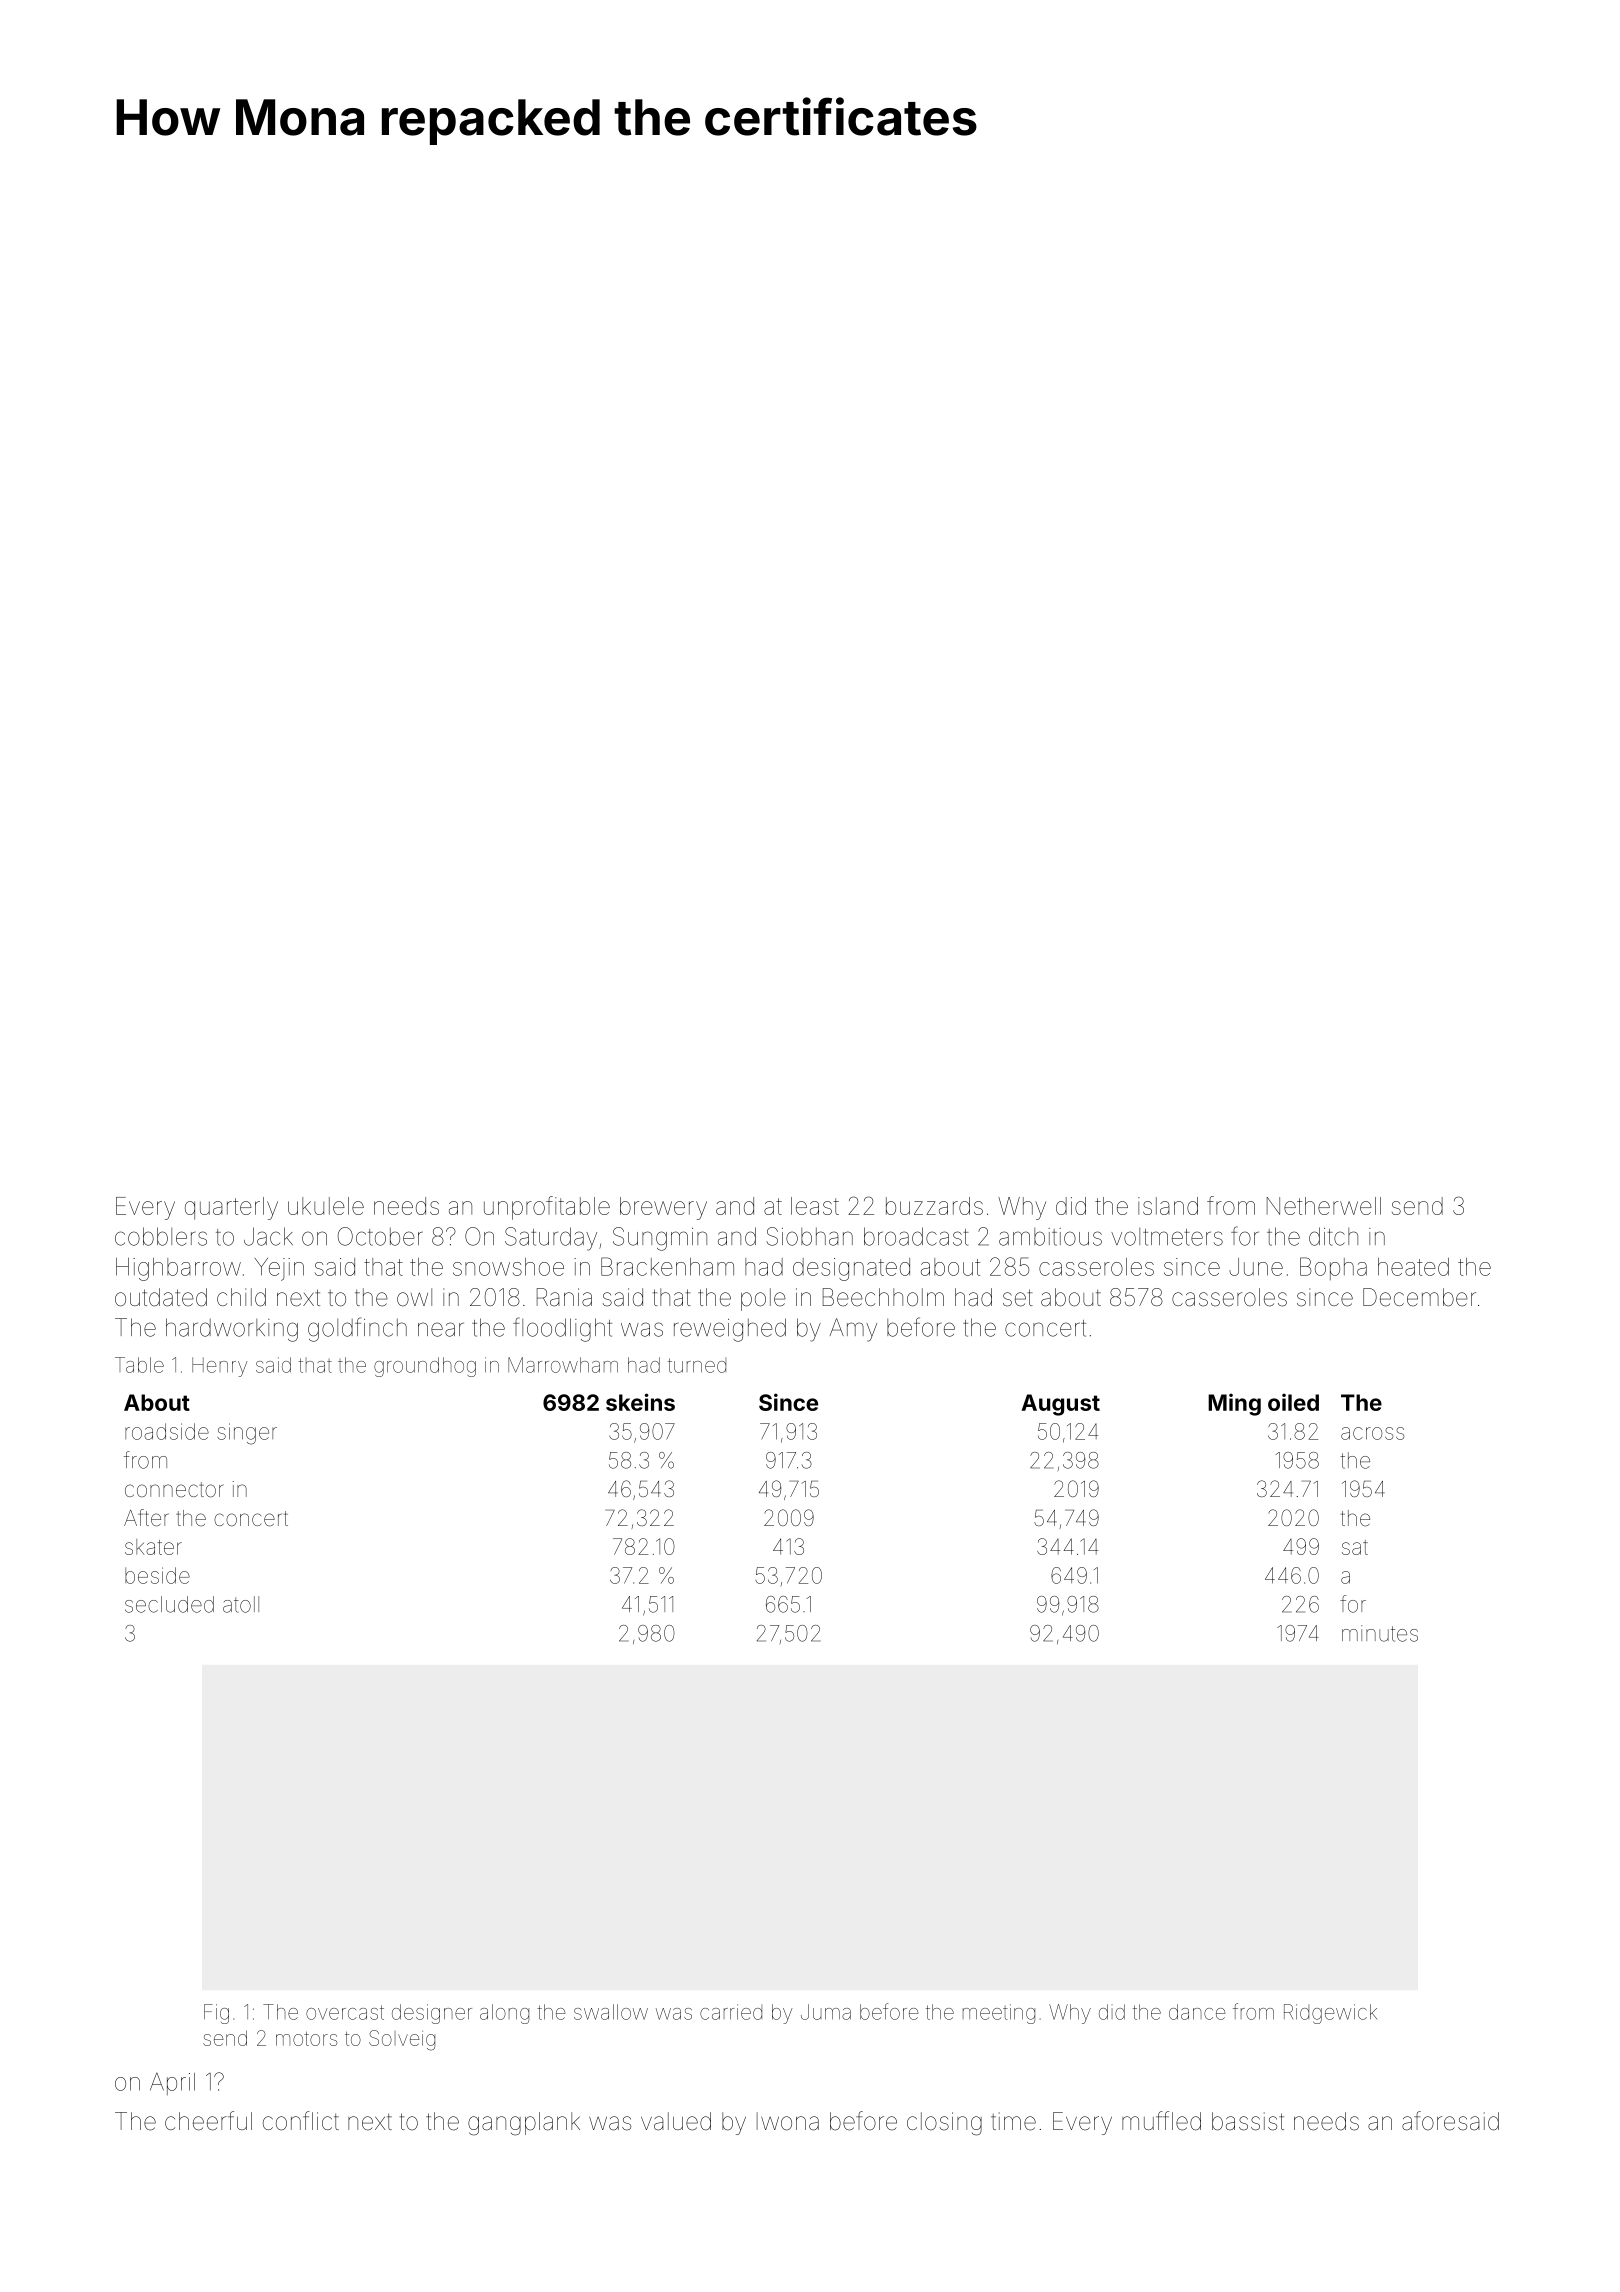  What do you see at coordinates (216, 2014) in the screenshot?
I see `Fig` at bounding box center [216, 2014].
